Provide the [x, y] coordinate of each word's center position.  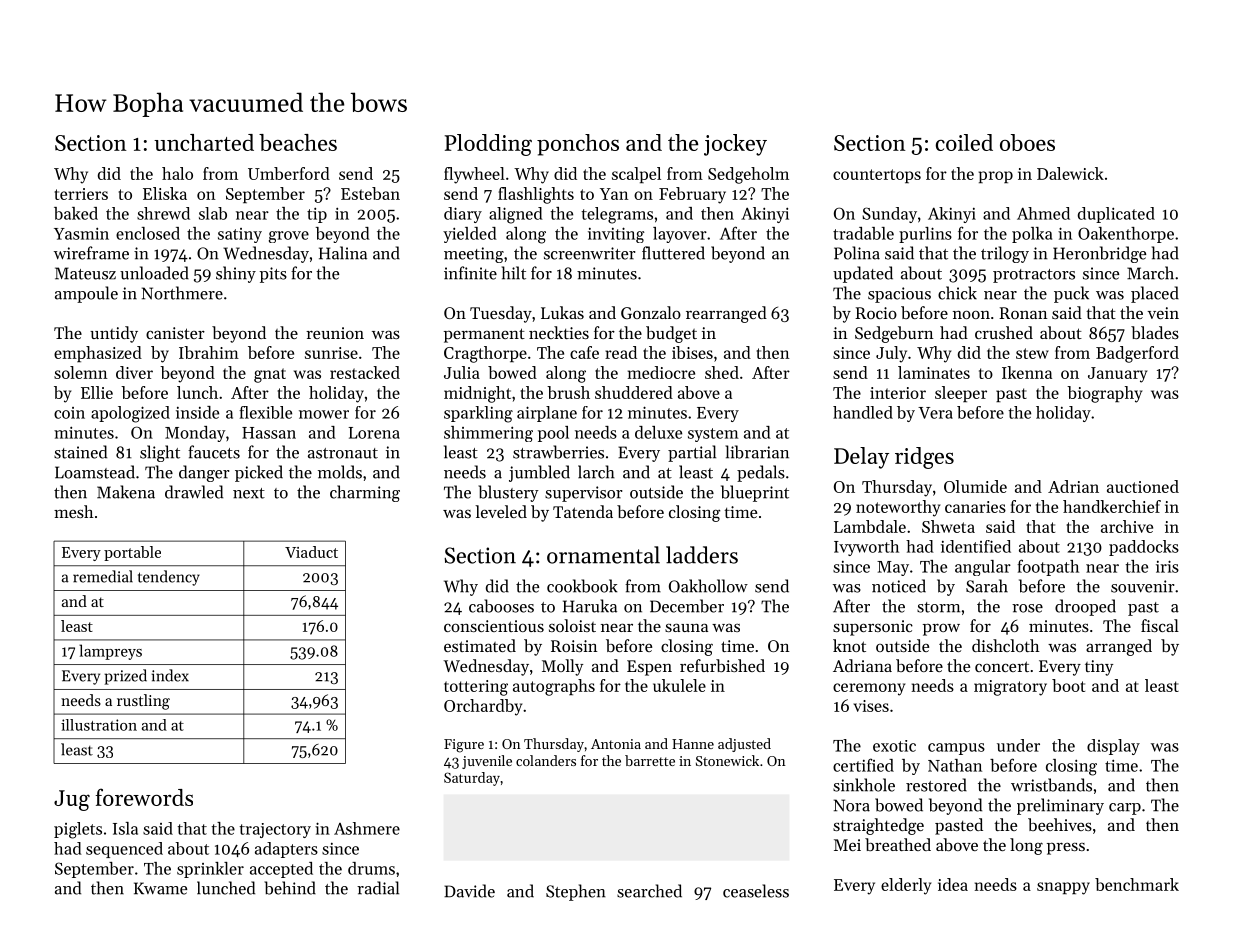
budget [671, 334]
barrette [650, 760]
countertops [877, 176]
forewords [144, 797]
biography [1104, 394]
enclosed [148, 233]
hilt [514, 273]
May [893, 568]
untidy [114, 334]
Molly [562, 667]
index [170, 675]
